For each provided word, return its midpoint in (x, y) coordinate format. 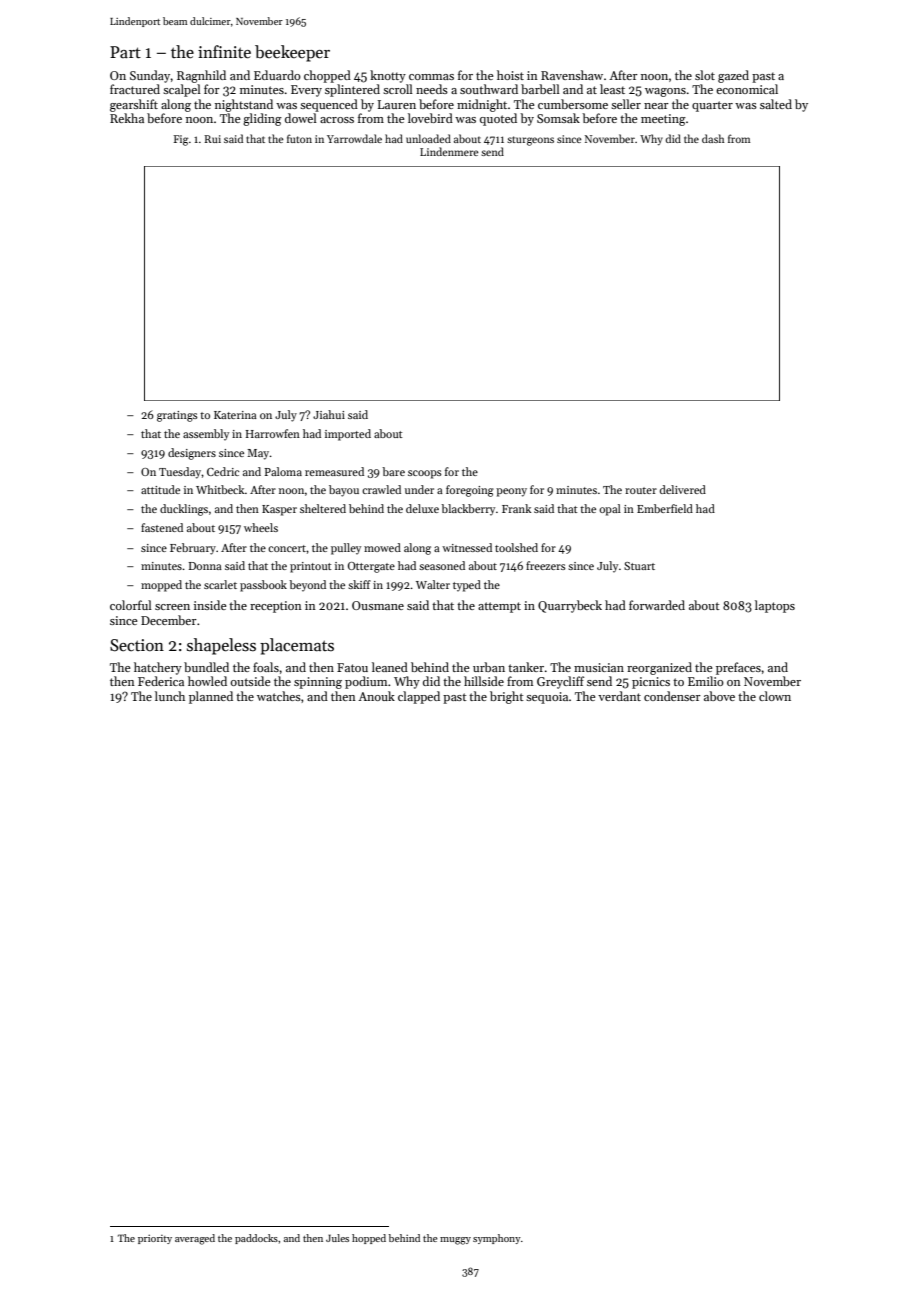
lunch (170, 696)
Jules (337, 1238)
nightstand (244, 105)
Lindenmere (449, 151)
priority (155, 1239)
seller (626, 104)
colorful (131, 605)
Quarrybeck (570, 606)
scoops (425, 474)
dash (713, 138)
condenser (672, 696)
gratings (177, 416)
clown (775, 696)
